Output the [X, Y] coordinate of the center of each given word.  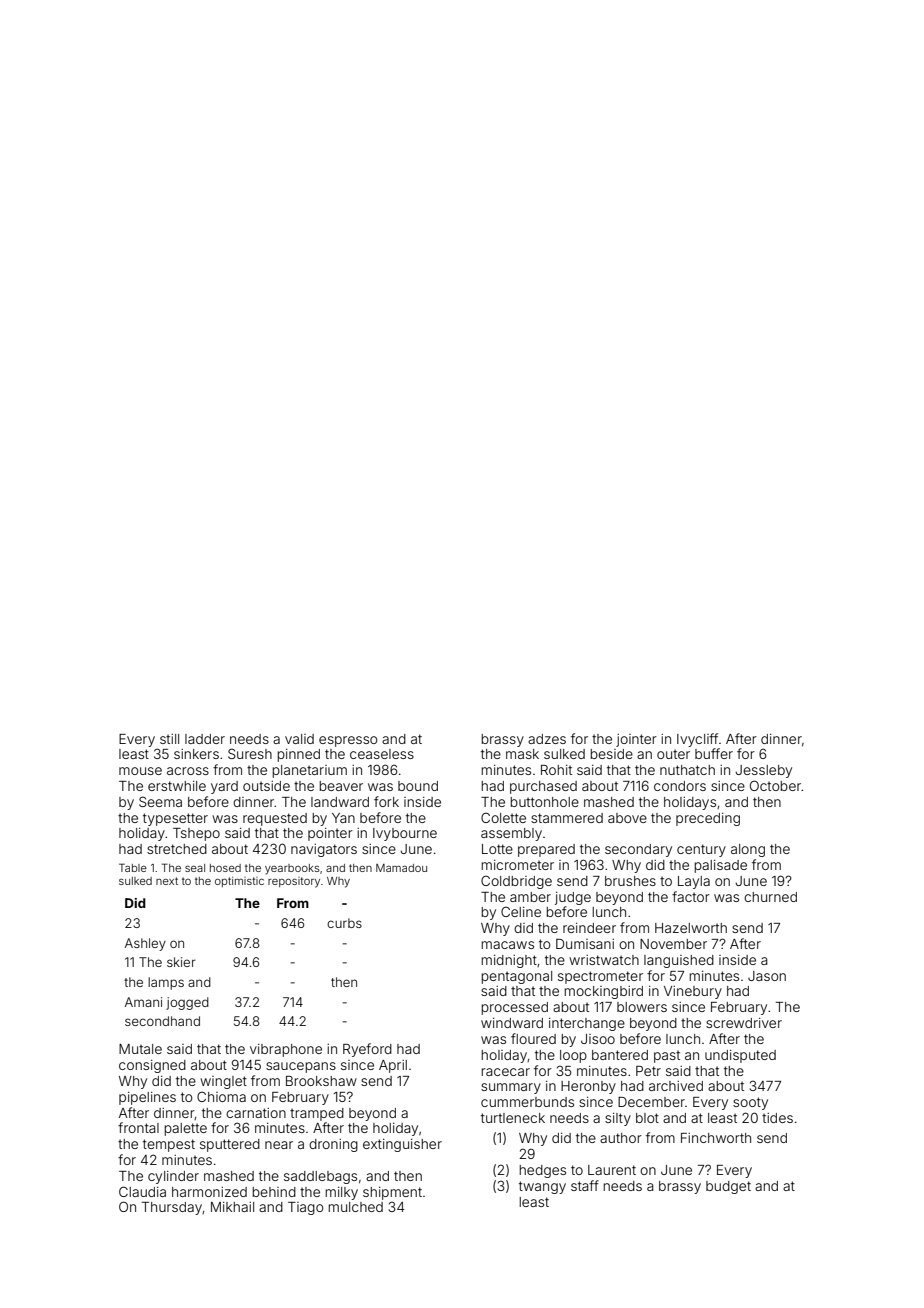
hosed [225, 868]
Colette [503, 817]
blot [647, 1118]
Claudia [142, 1191]
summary [511, 1088]
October [775, 785]
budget [728, 1187]
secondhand [162, 1021]
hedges [542, 1171]
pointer [330, 834]
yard [224, 787]
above [627, 818]
